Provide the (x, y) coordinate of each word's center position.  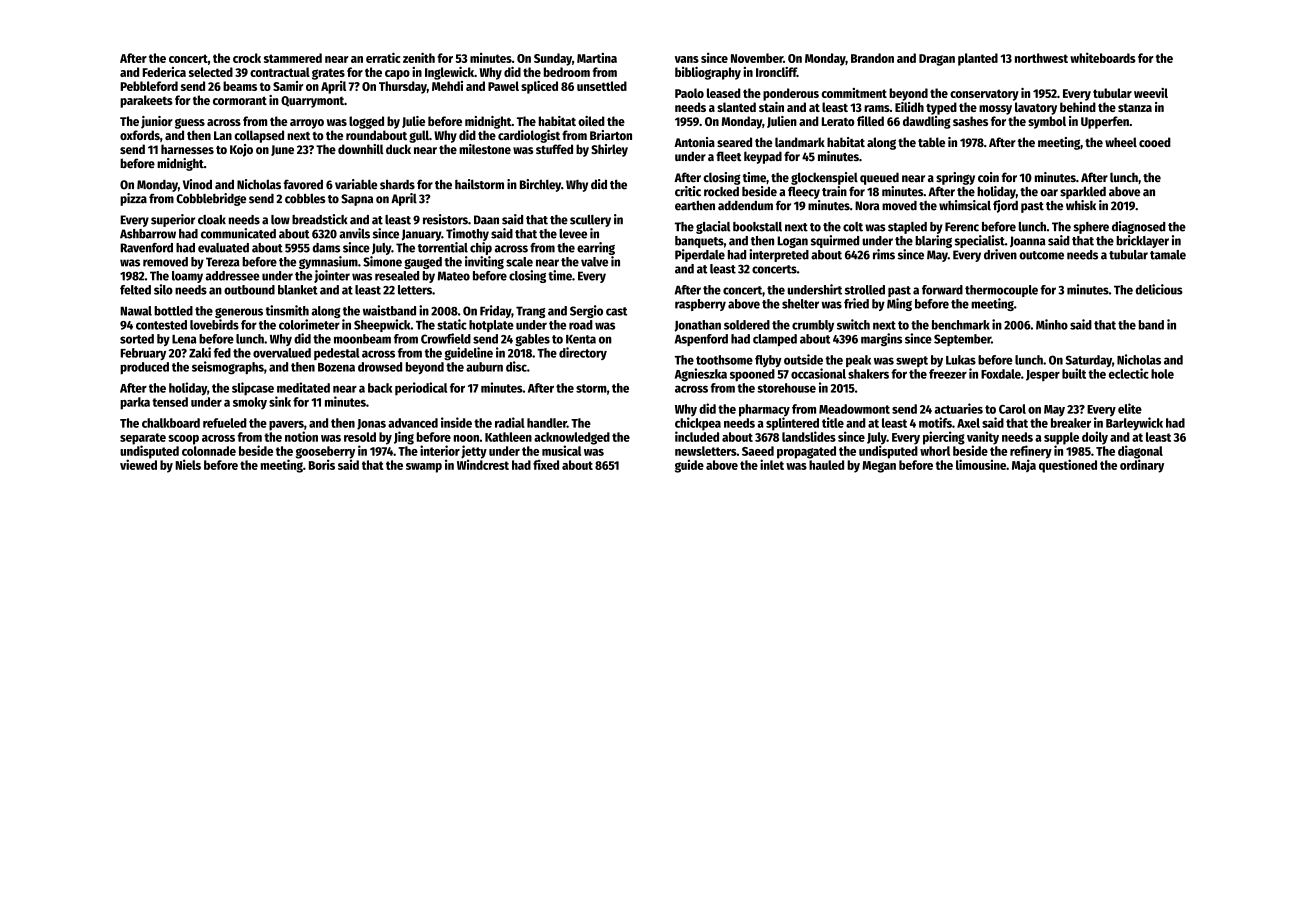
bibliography (708, 73)
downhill (361, 149)
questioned (1068, 466)
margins (881, 339)
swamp (424, 468)
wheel (1121, 142)
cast (616, 311)
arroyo (307, 124)
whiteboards (1103, 57)
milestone (485, 149)
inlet (772, 464)
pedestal (336, 354)
